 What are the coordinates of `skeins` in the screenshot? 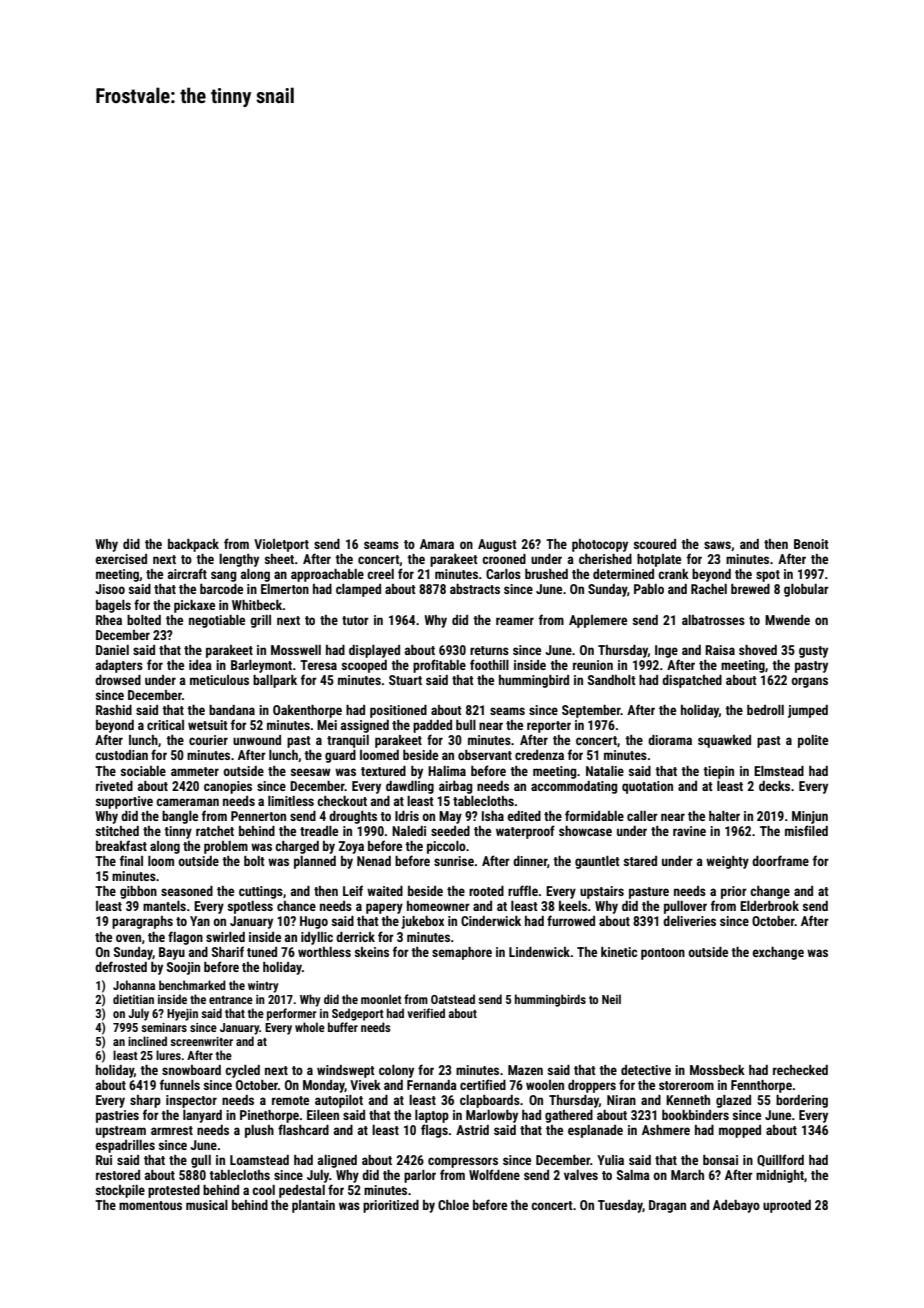 It's located at (372, 952).
